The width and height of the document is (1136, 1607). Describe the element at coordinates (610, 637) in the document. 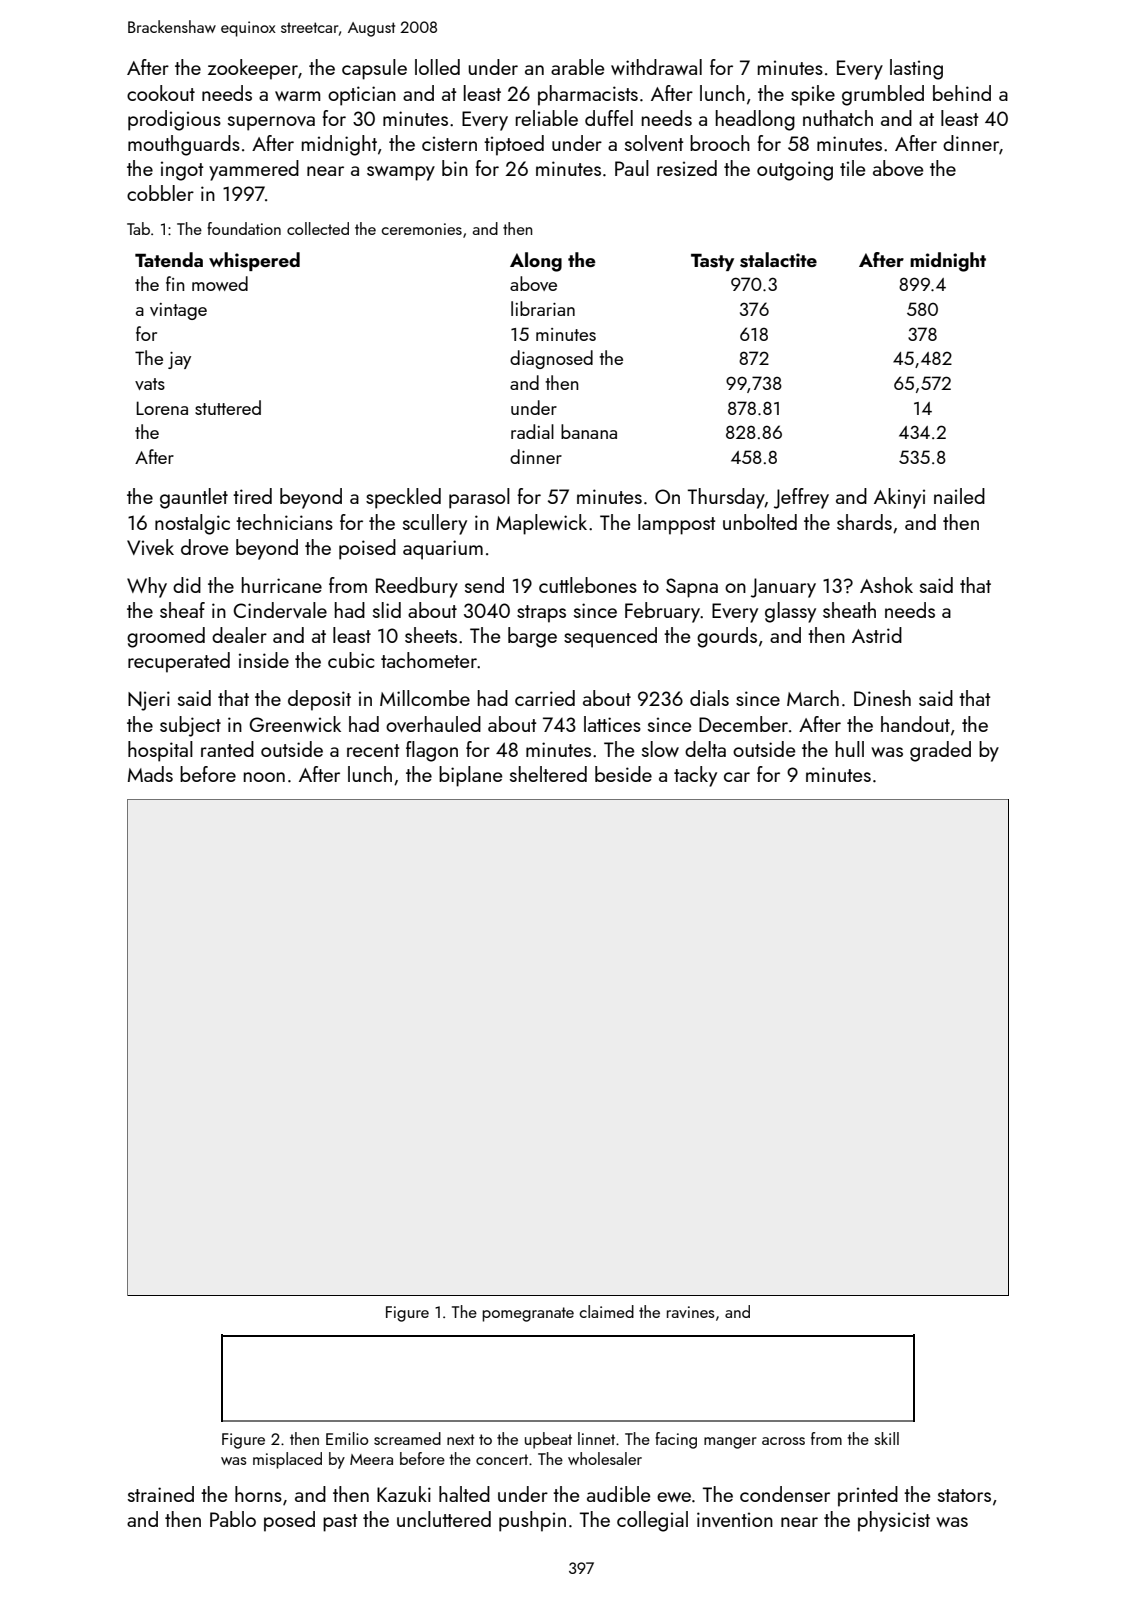

I see `sequenced` at that location.
